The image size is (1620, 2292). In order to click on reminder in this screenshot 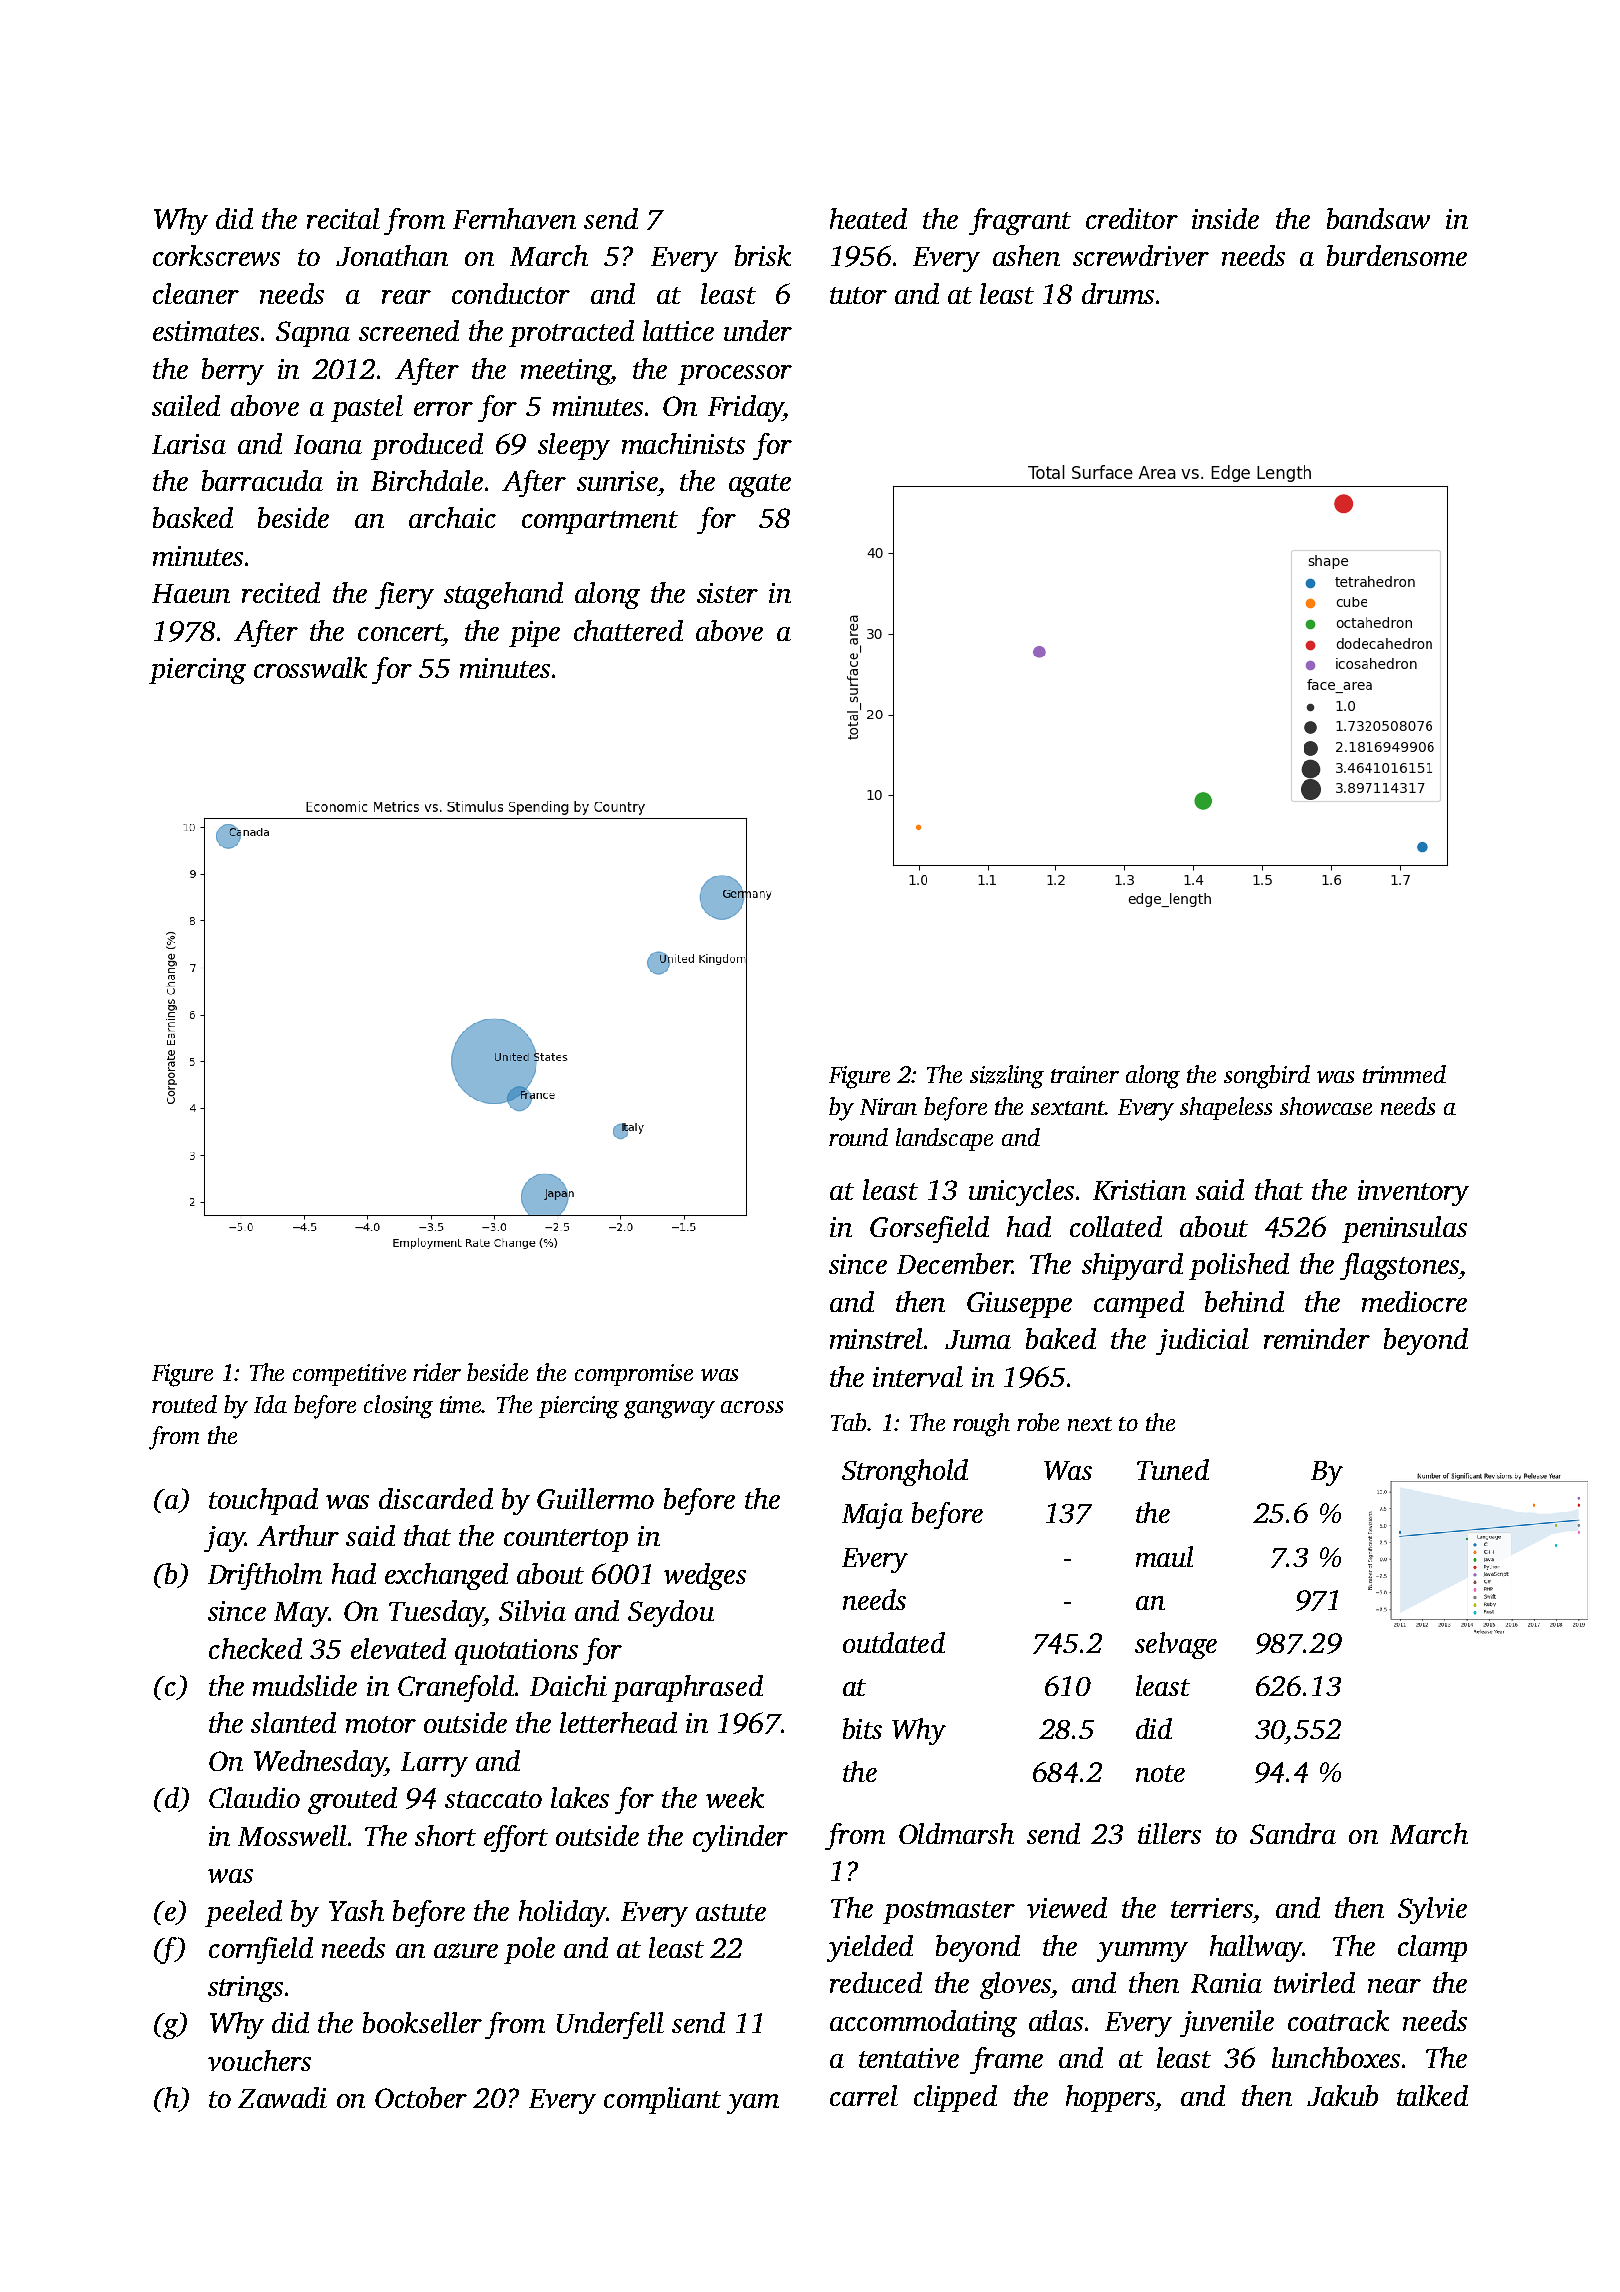, I will do `click(1317, 1338)`.
